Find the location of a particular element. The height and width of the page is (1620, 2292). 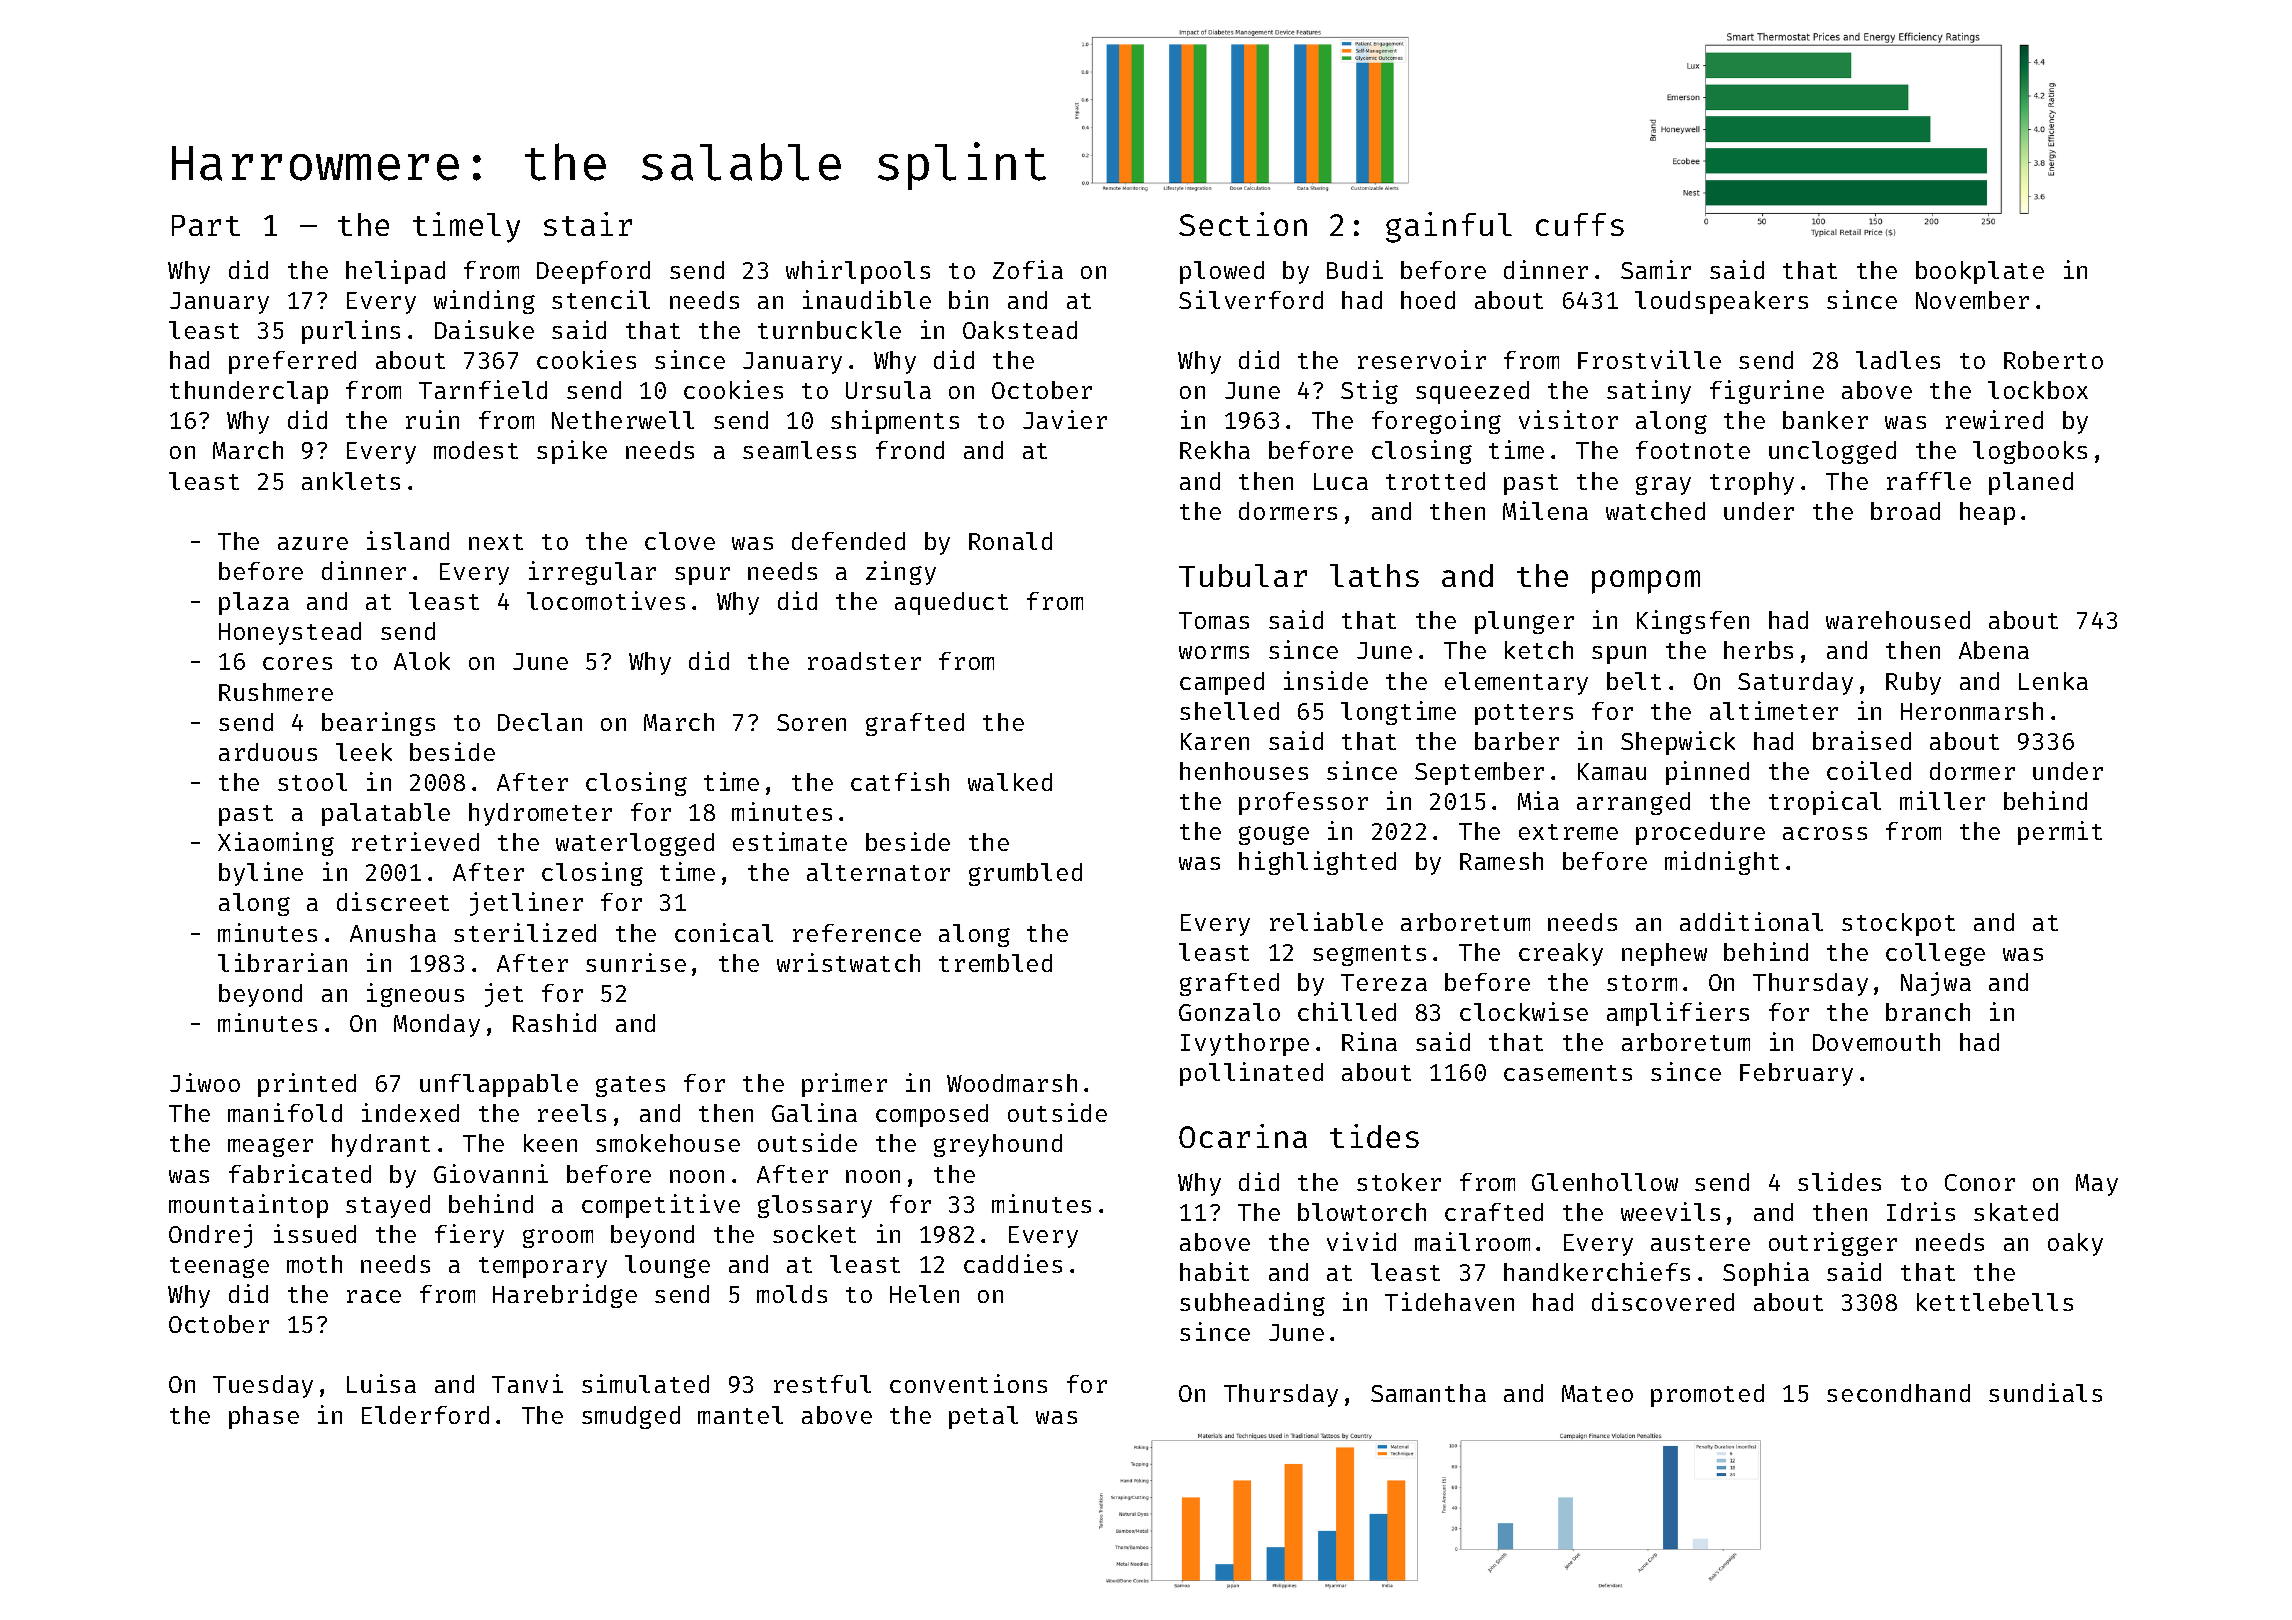

Mateo is located at coordinates (1597, 1393).
